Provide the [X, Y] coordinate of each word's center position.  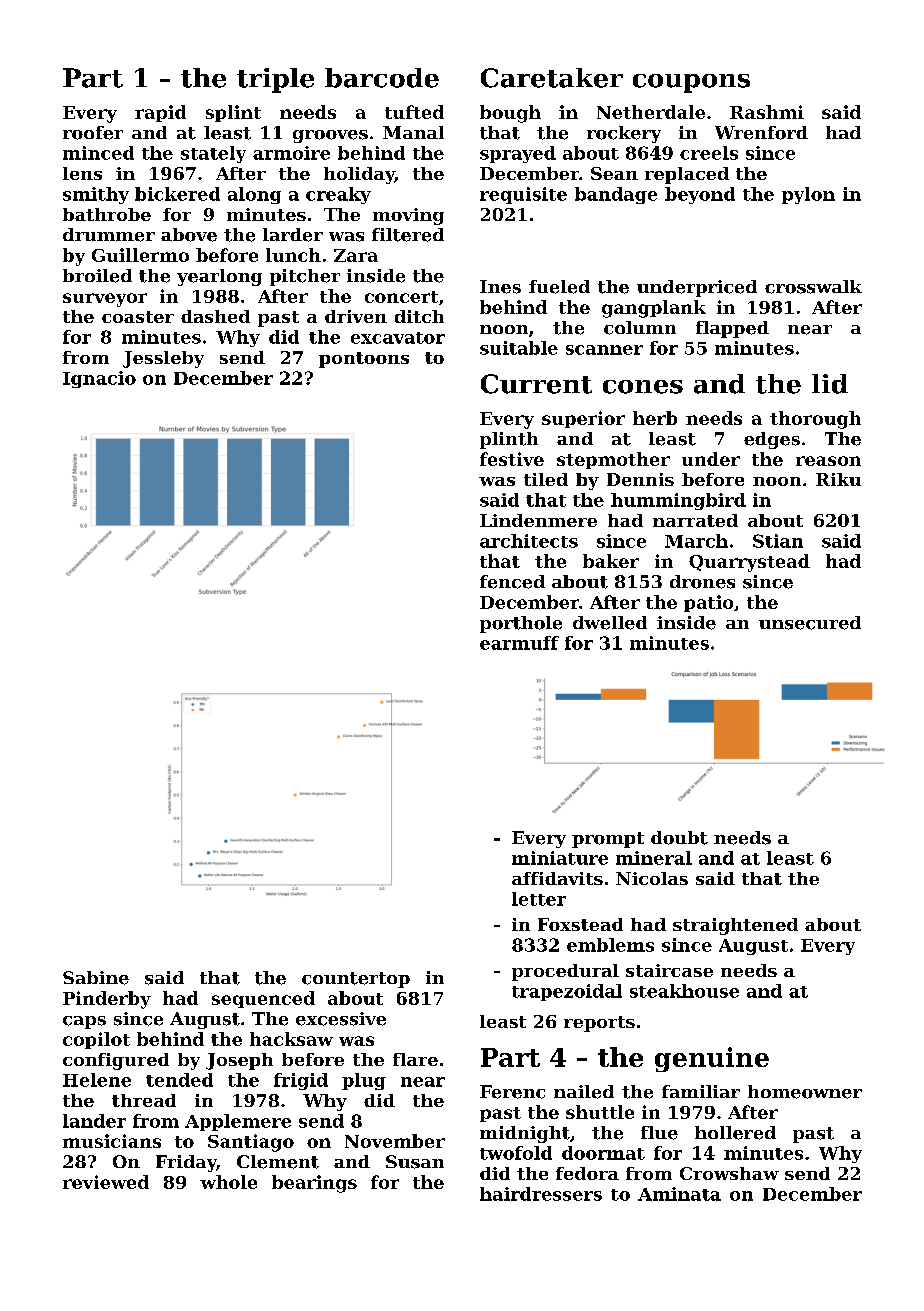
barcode [382, 78]
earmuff [519, 643]
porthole [521, 624]
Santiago [251, 1143]
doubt [679, 838]
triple [275, 80]
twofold [516, 1153]
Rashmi [767, 112]
